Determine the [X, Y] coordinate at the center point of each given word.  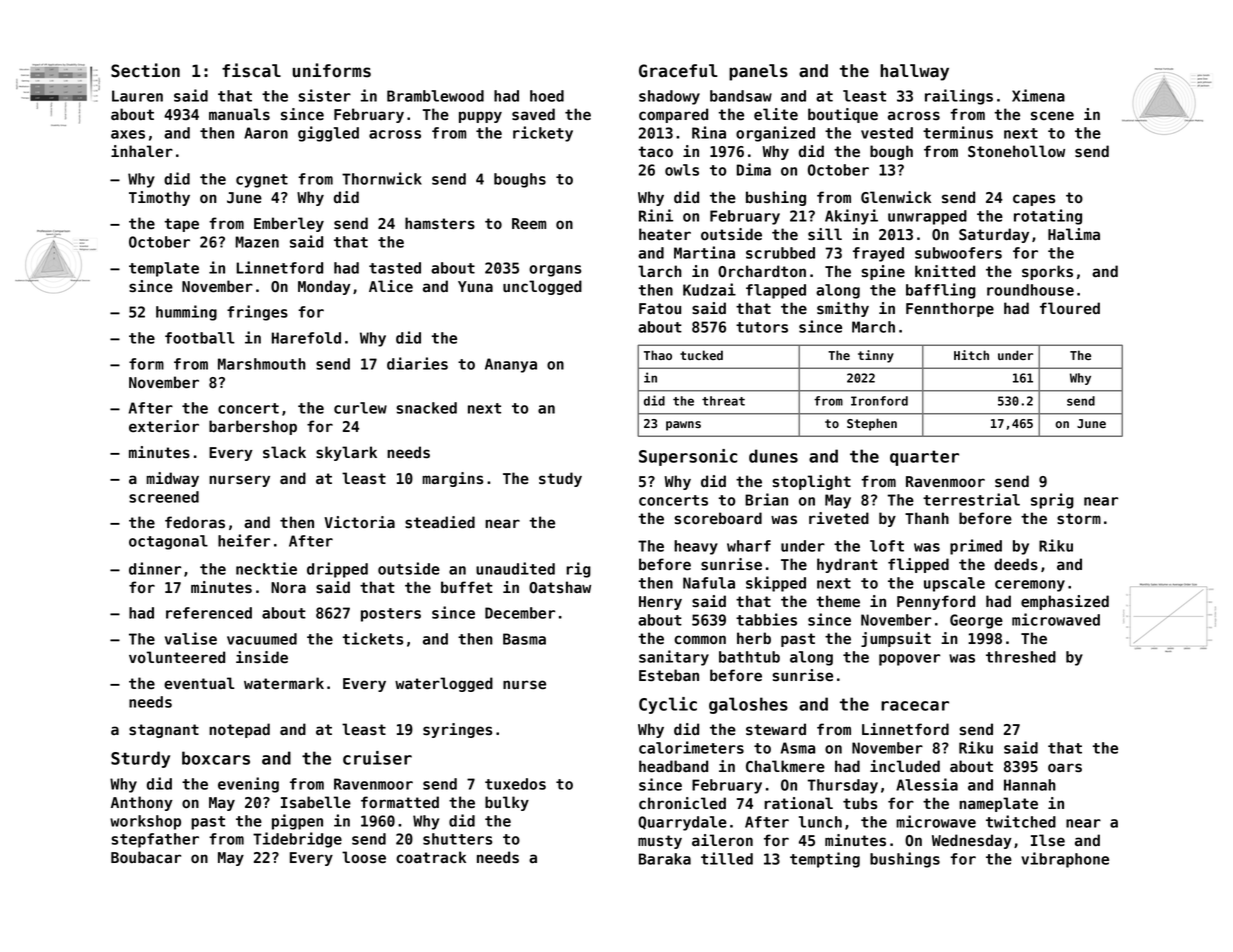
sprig [1052, 501]
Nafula [709, 583]
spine [883, 272]
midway [172, 479]
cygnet [262, 181]
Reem [529, 224]
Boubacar [146, 857]
